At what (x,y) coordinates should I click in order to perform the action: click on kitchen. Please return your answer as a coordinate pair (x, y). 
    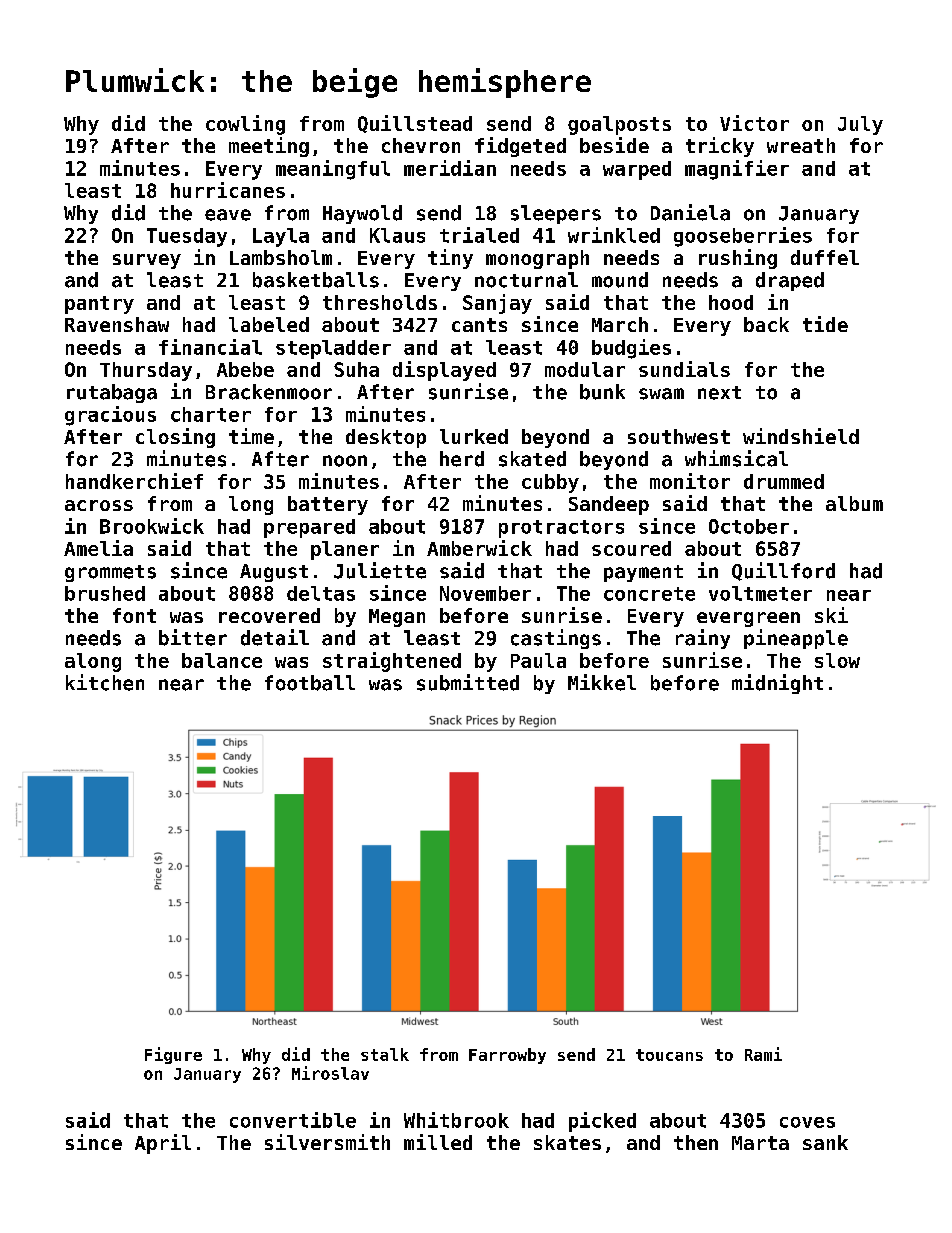
    Looking at the image, I should click on (105, 682).
